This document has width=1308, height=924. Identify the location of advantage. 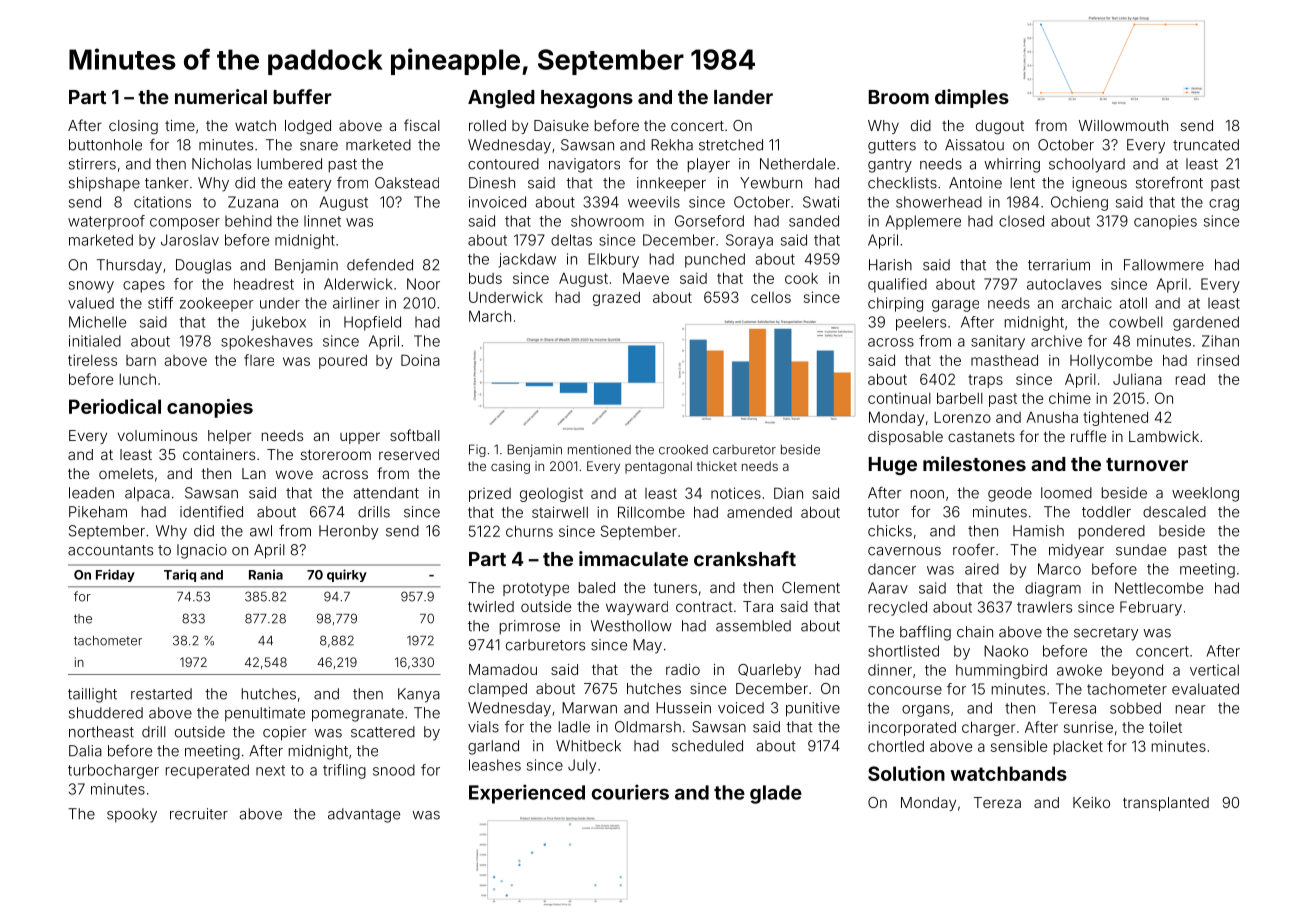
(364, 815).
